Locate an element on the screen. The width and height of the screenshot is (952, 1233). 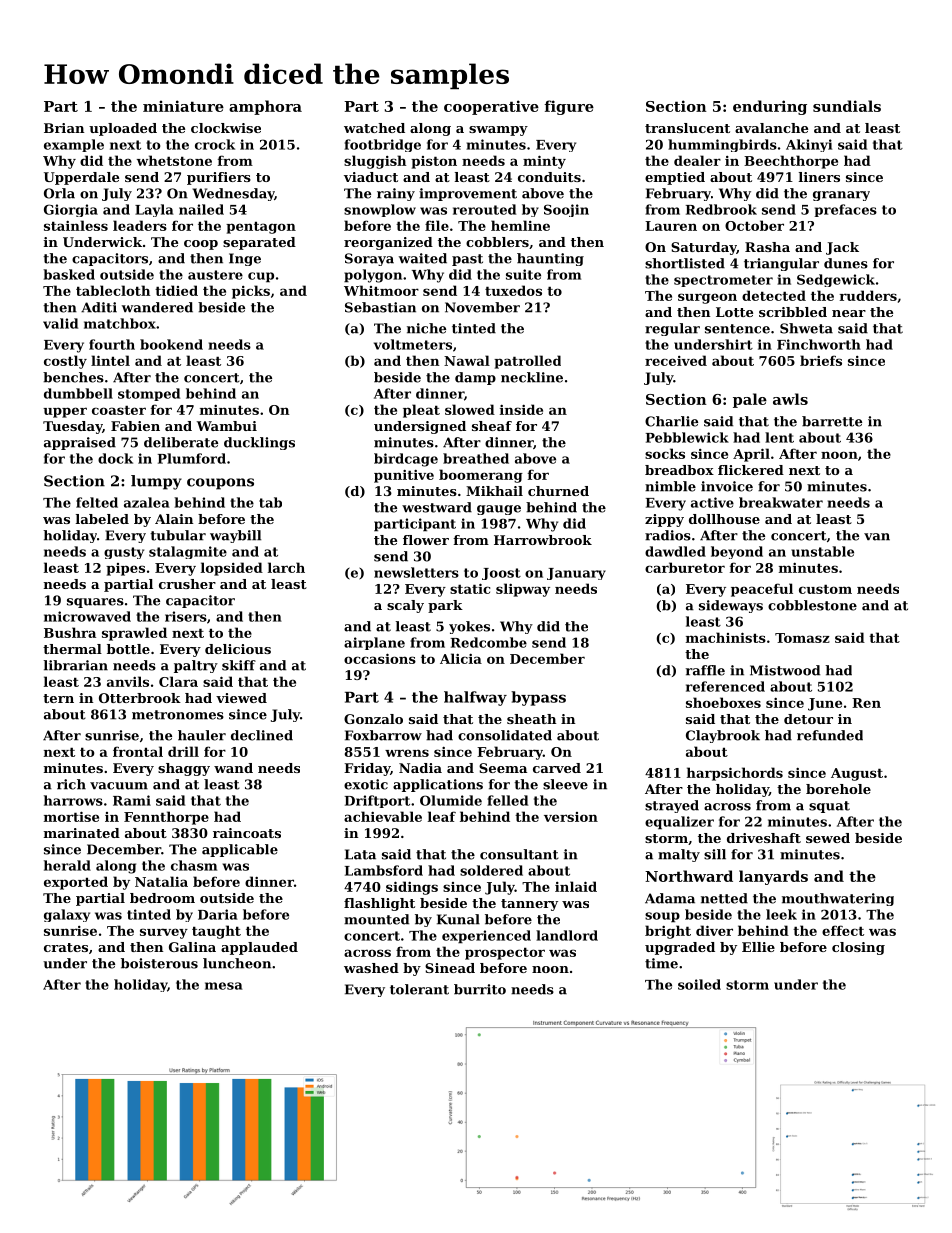
delicious is located at coordinates (238, 649).
